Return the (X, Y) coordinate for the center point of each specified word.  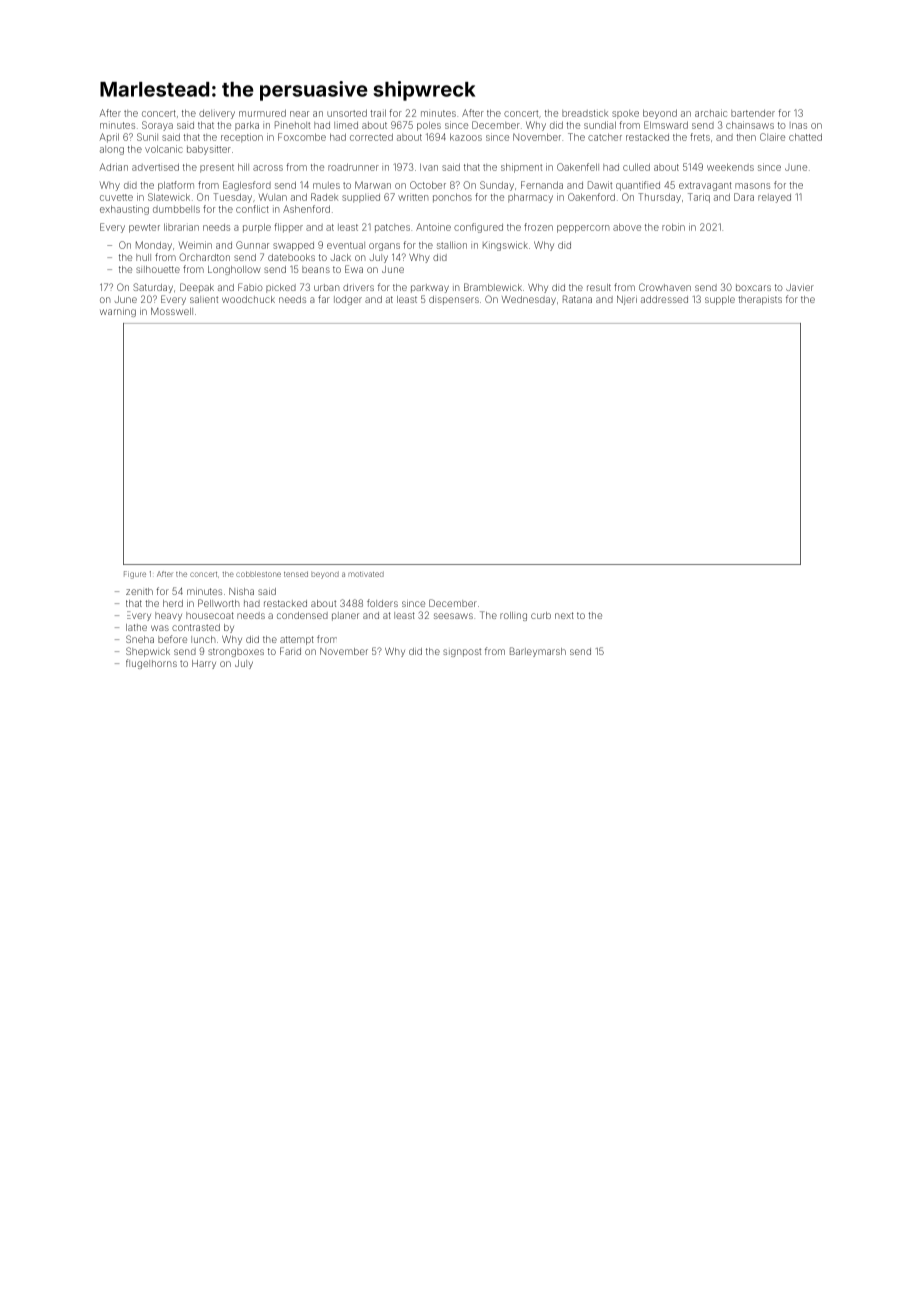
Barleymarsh (538, 652)
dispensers (454, 300)
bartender (753, 113)
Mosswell (172, 311)
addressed (664, 299)
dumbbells (176, 209)
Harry (204, 664)
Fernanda (542, 185)
